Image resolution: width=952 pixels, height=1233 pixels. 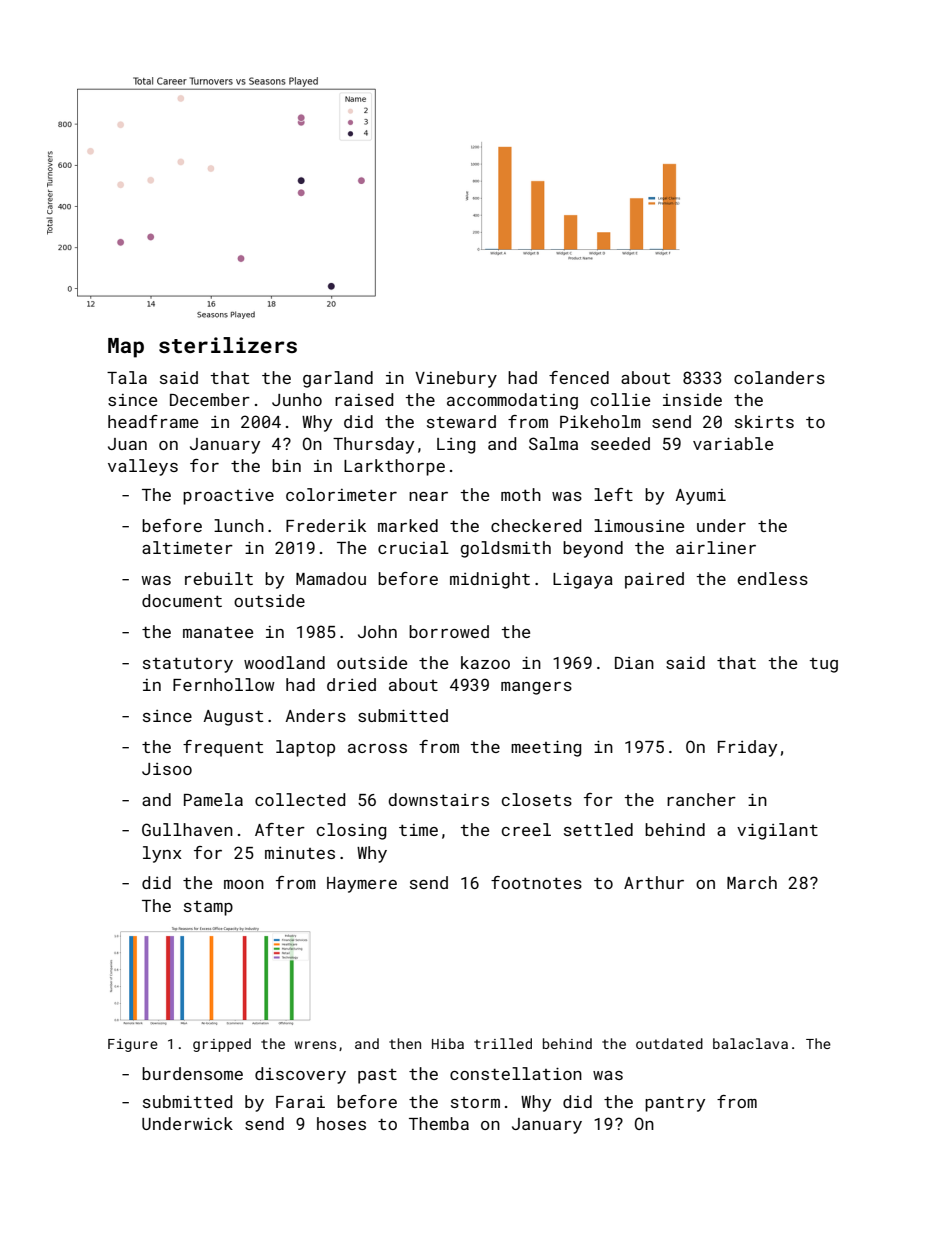 What do you see at coordinates (162, 854) in the page?
I see `lynx` at bounding box center [162, 854].
